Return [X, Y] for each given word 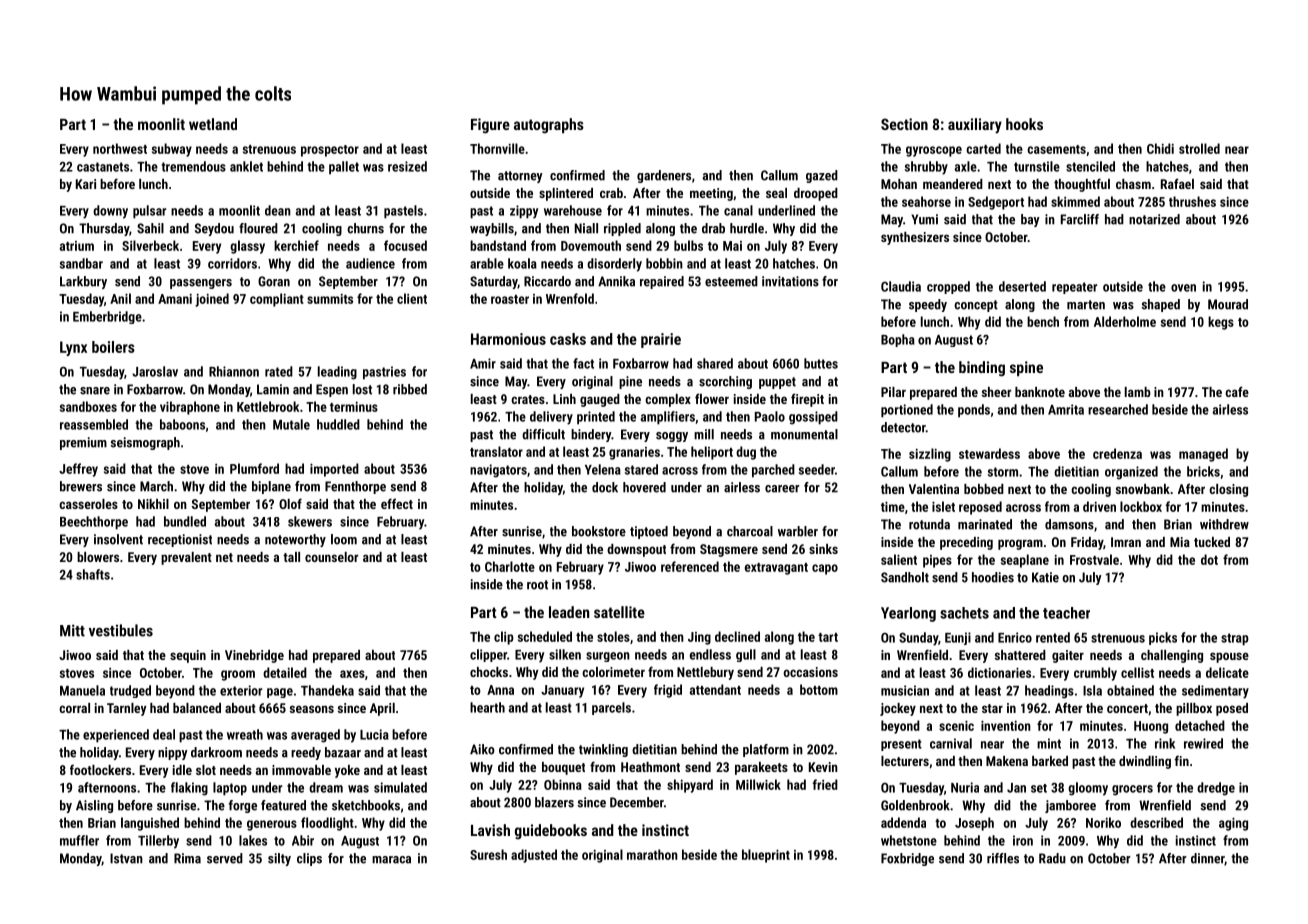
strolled [1199, 148]
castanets [103, 167]
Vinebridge [254, 656]
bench [1043, 321]
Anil [120, 298]
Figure [490, 126]
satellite [619, 612]
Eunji [958, 638]
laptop [230, 789]
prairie [661, 340]
